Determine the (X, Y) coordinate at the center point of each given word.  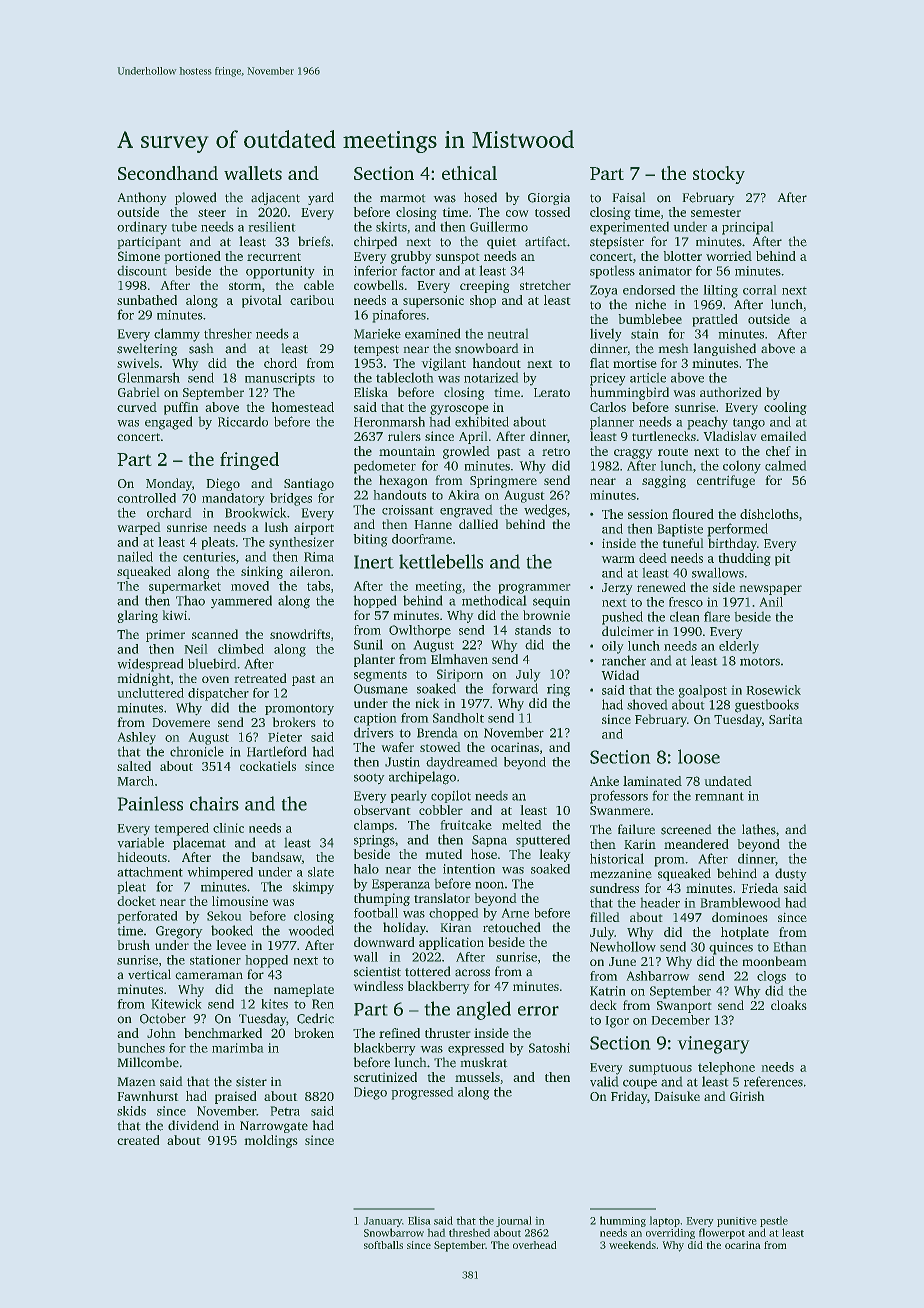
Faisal (629, 197)
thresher (228, 333)
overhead (534, 1245)
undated (728, 781)
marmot (402, 198)
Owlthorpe (420, 631)
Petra (285, 1111)
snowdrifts (300, 634)
